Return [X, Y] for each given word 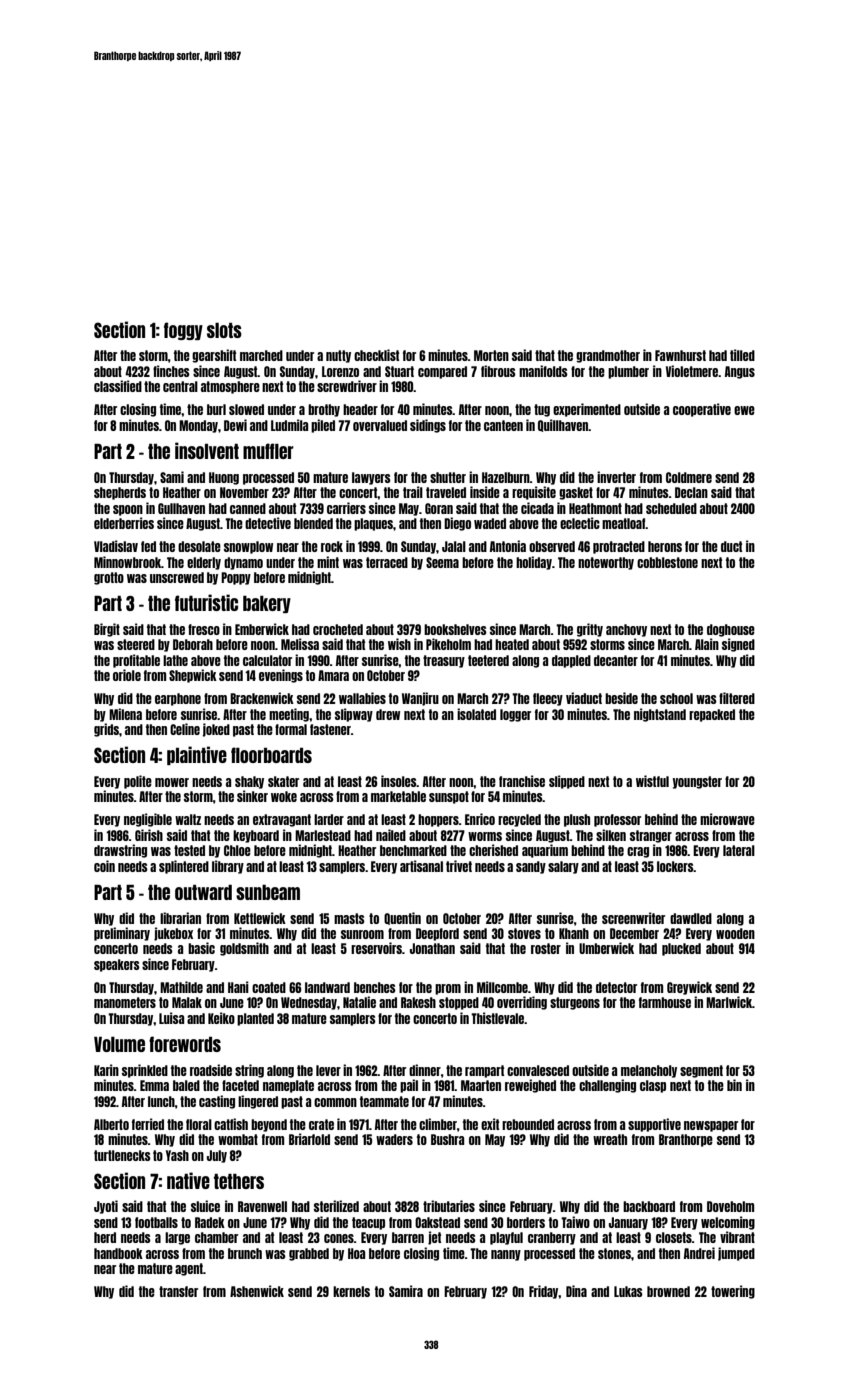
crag [638, 852]
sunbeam [268, 892]
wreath [610, 1139]
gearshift [214, 356]
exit [490, 1124]
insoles [399, 781]
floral [199, 1124]
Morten [491, 355]
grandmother [608, 356]
